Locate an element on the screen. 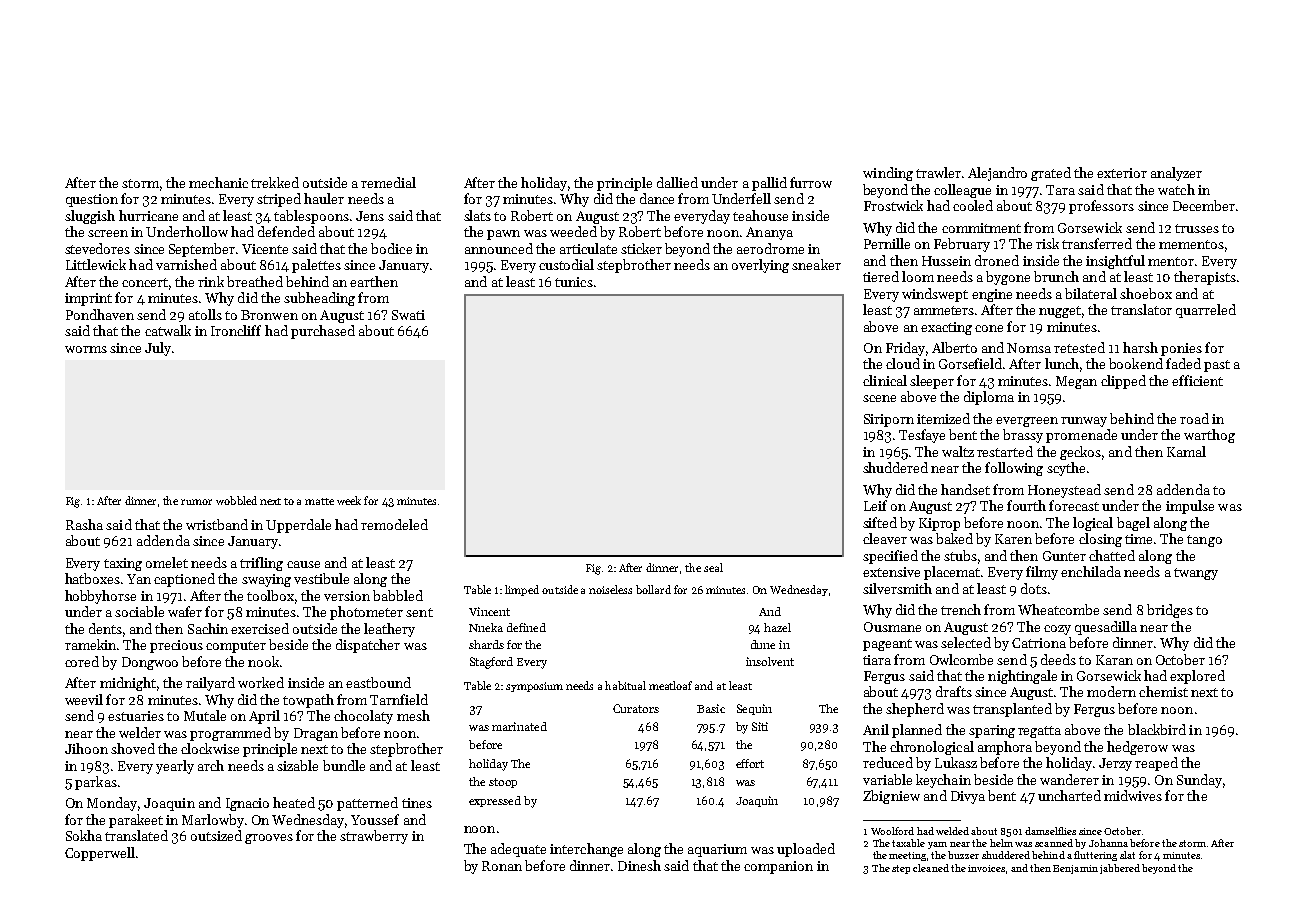  exterior is located at coordinates (1122, 173).
